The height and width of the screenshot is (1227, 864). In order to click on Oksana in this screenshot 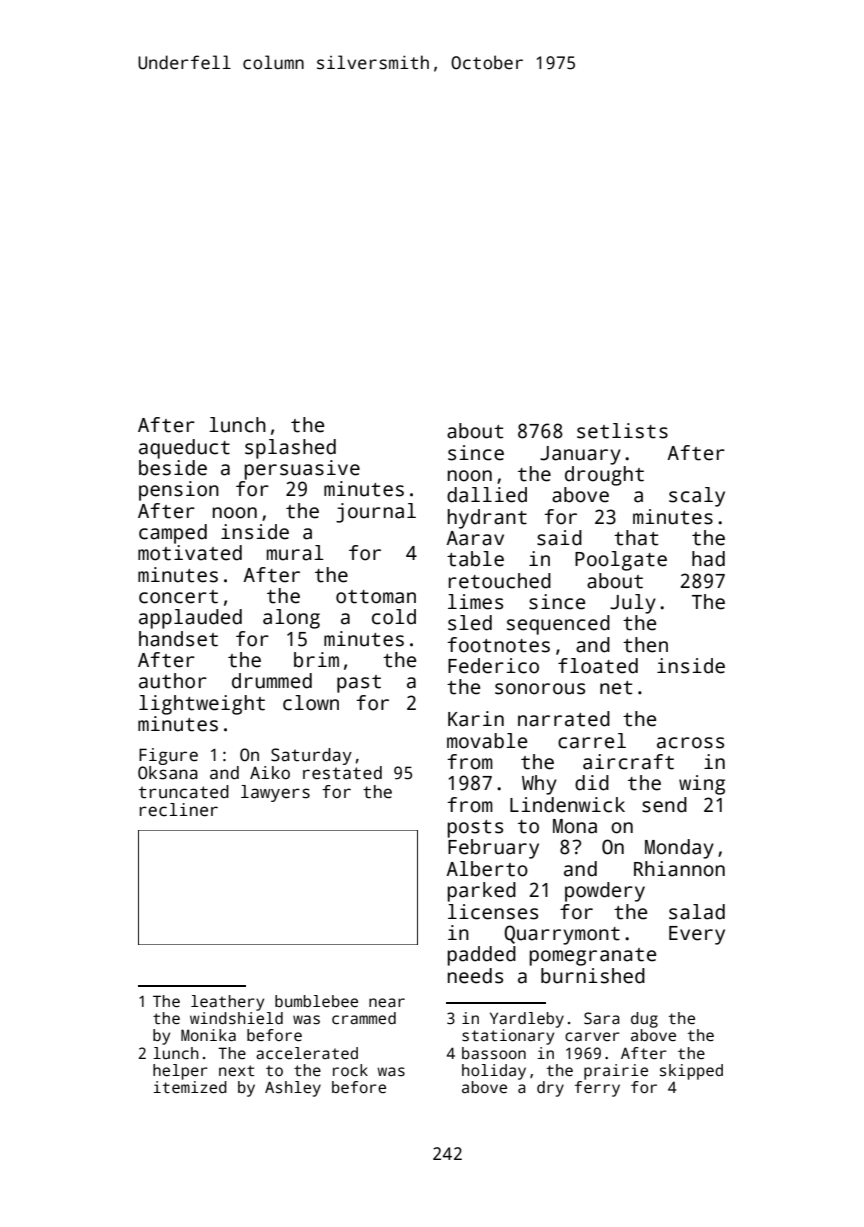, I will do `click(168, 773)`.
